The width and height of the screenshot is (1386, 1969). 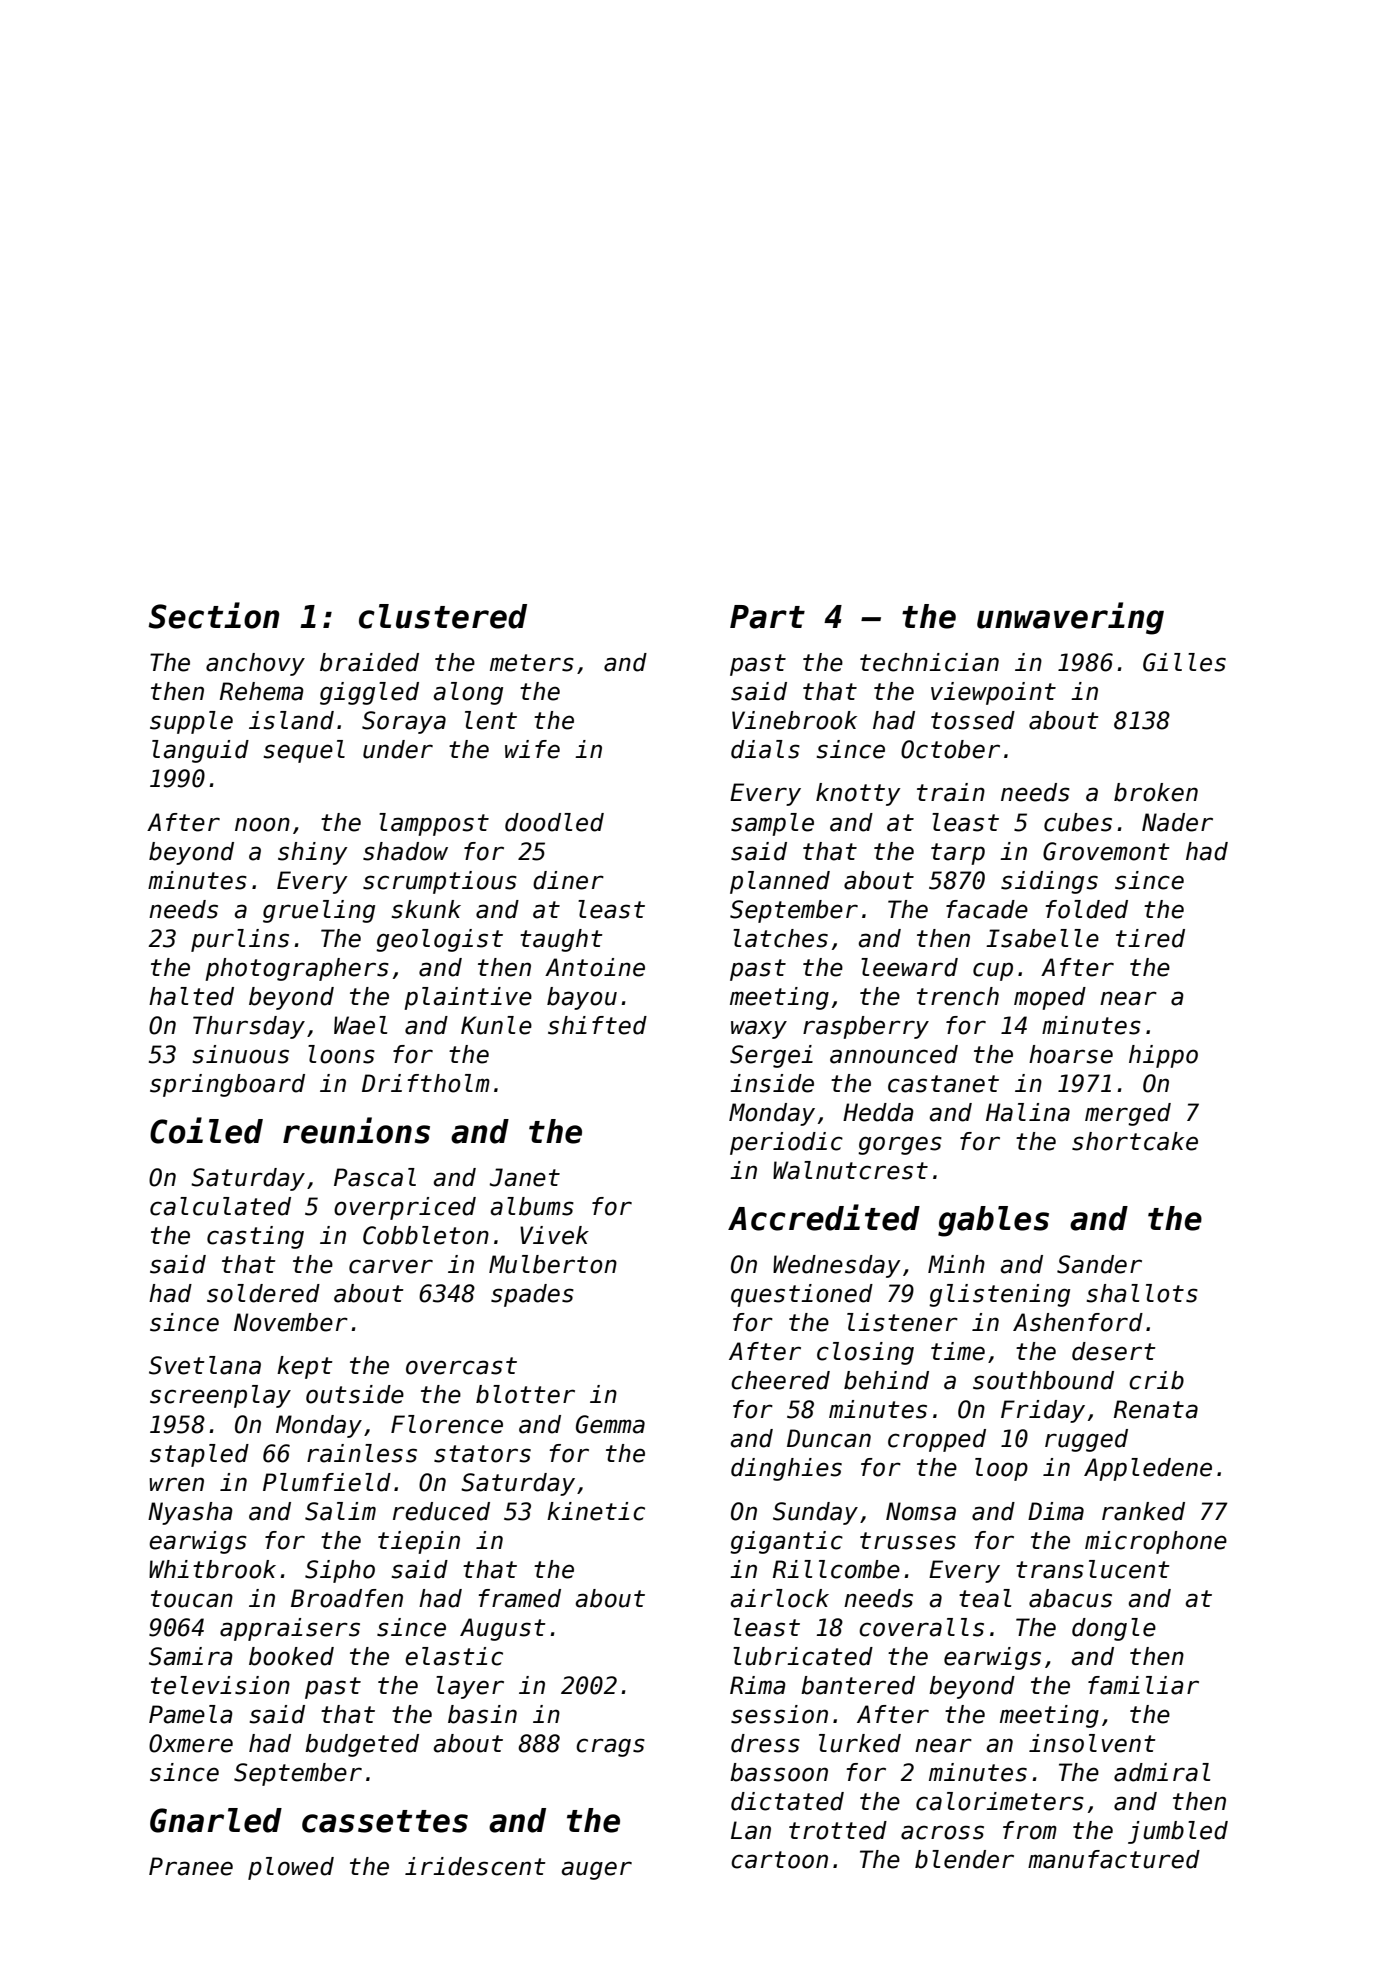 I want to click on clustered, so click(x=443, y=616).
